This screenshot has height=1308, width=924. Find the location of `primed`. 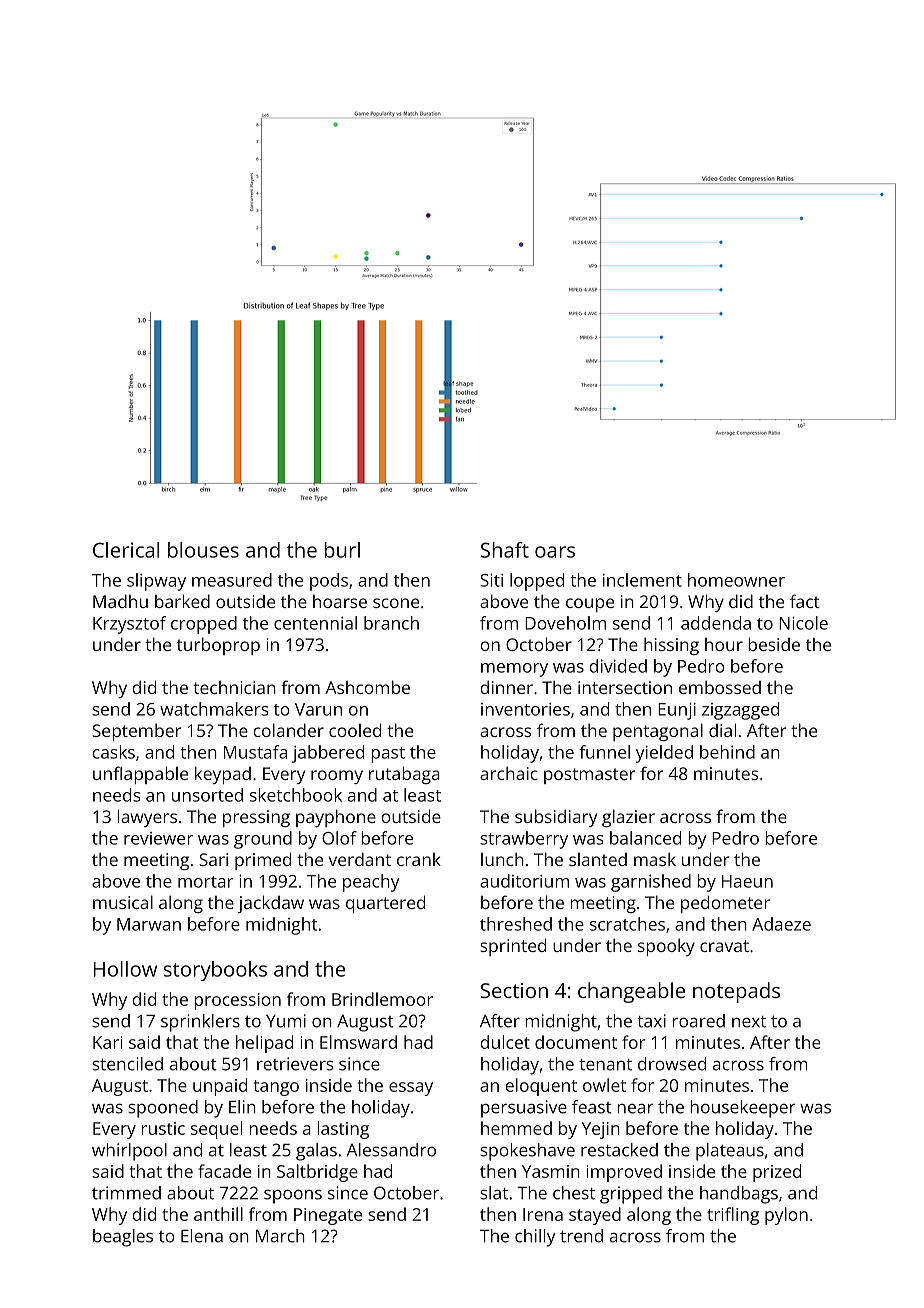

primed is located at coordinates (263, 861).
